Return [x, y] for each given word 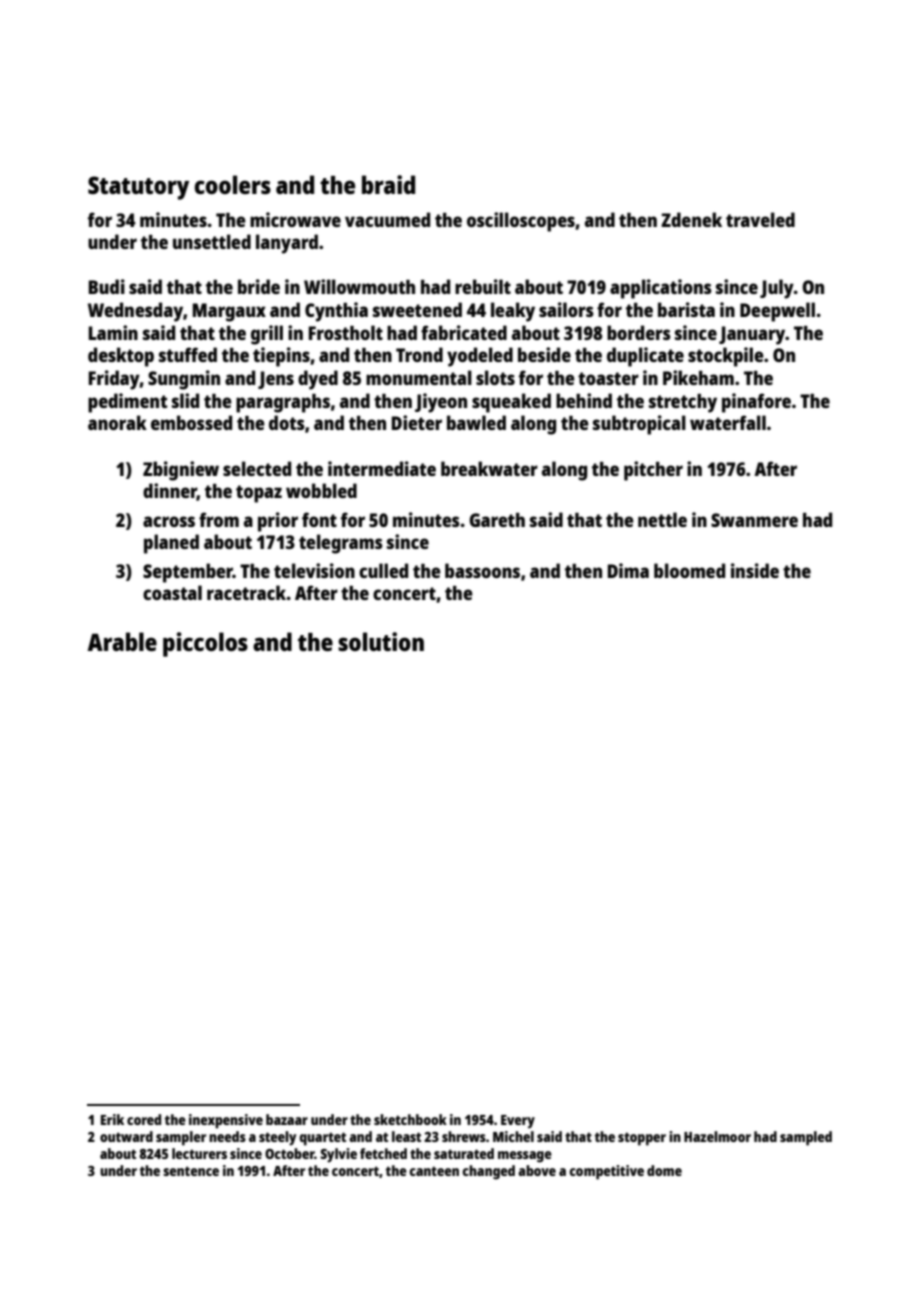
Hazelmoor [717, 1136]
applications [661, 289]
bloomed [689, 570]
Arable [122, 641]
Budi [107, 286]
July [777, 289]
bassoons [482, 570]
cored [144, 1119]
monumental [419, 377]
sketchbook [410, 1119]
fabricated [464, 332]
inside [755, 570]
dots [287, 422]
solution [381, 641]
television [314, 570]
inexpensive [226, 1121]
